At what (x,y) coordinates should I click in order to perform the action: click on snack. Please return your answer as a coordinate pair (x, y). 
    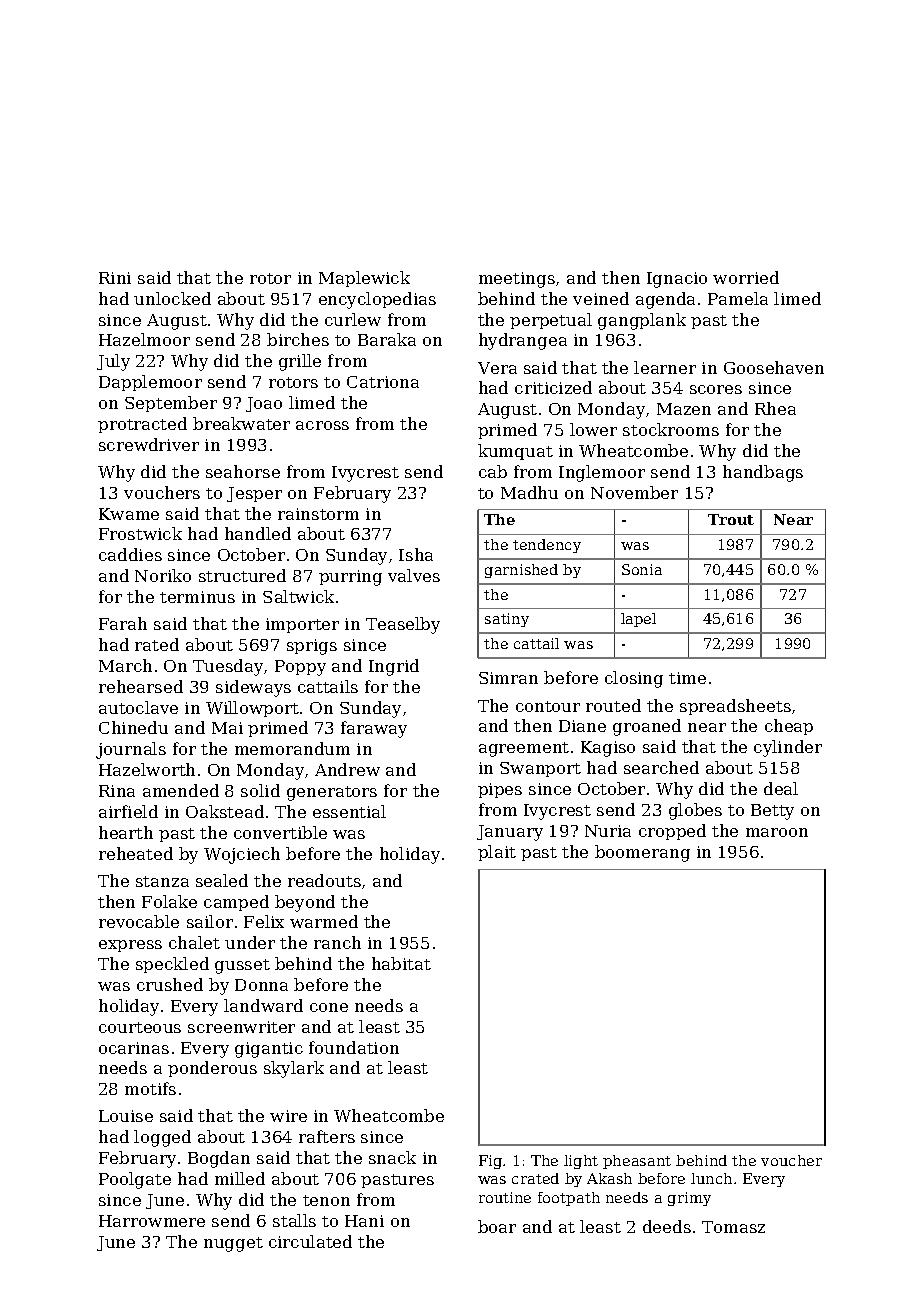
    Looking at the image, I should click on (392, 1157).
